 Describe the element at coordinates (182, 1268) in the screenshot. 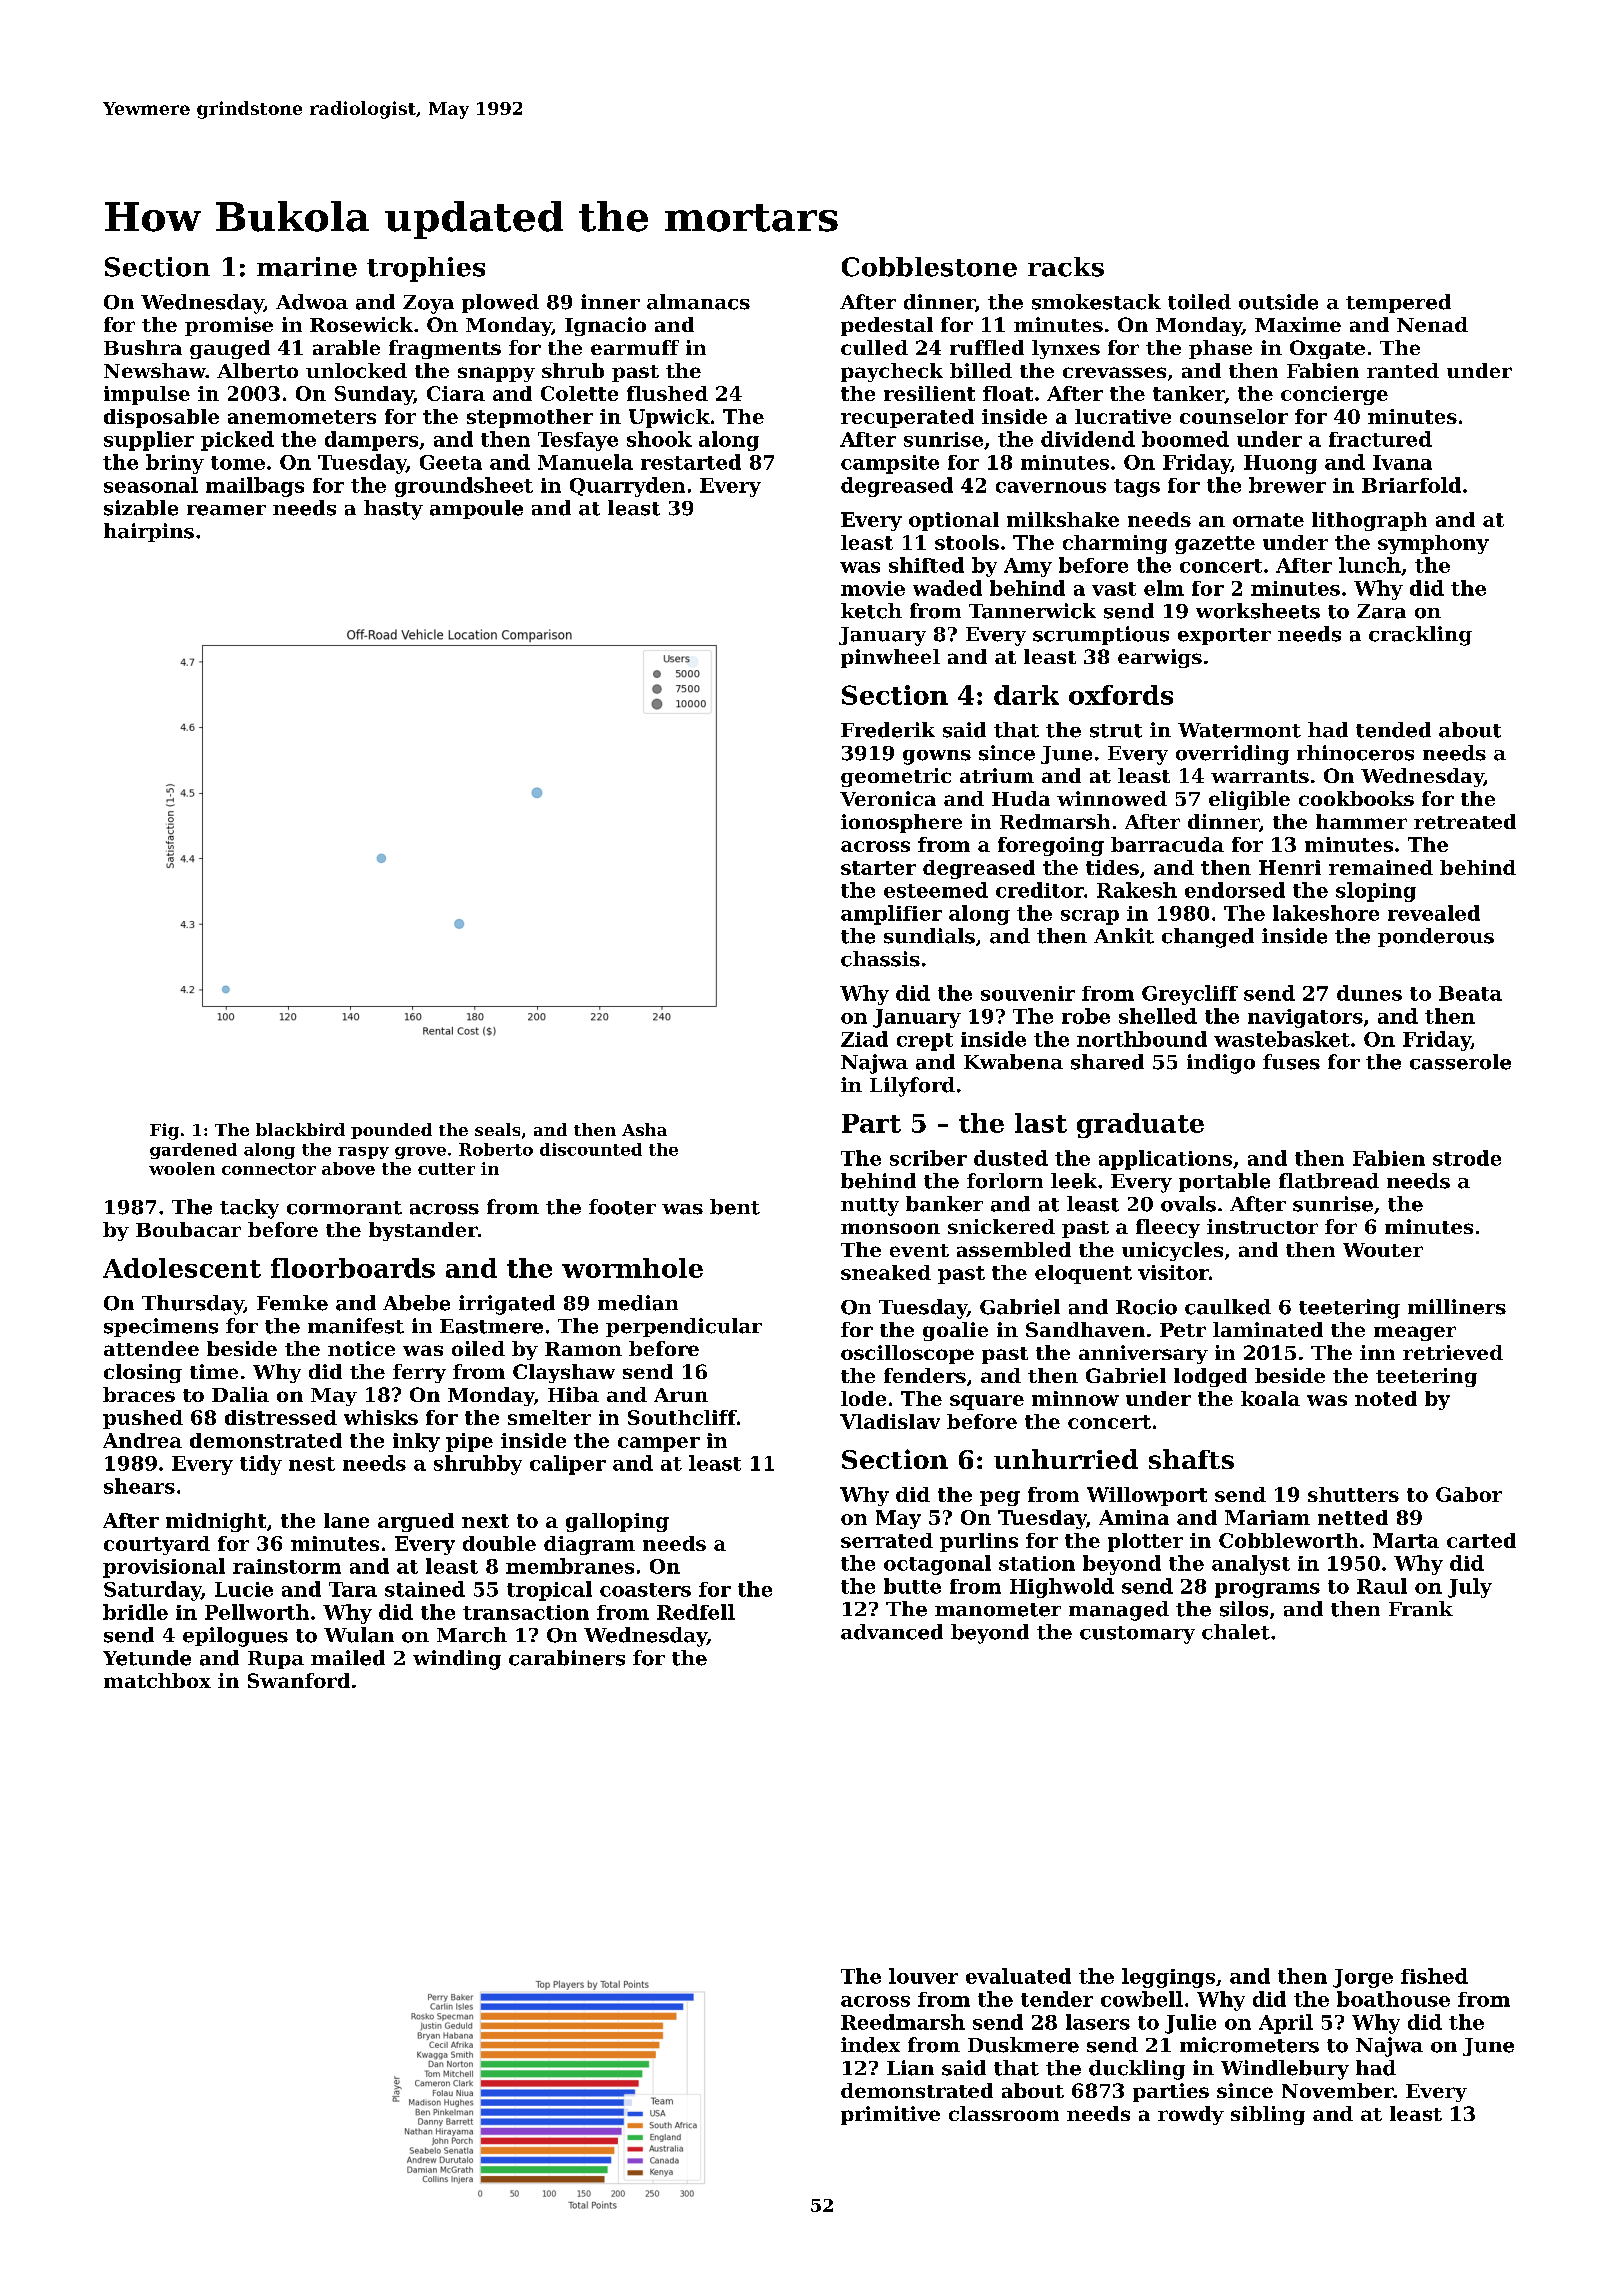

I see `Adolescent` at that location.
